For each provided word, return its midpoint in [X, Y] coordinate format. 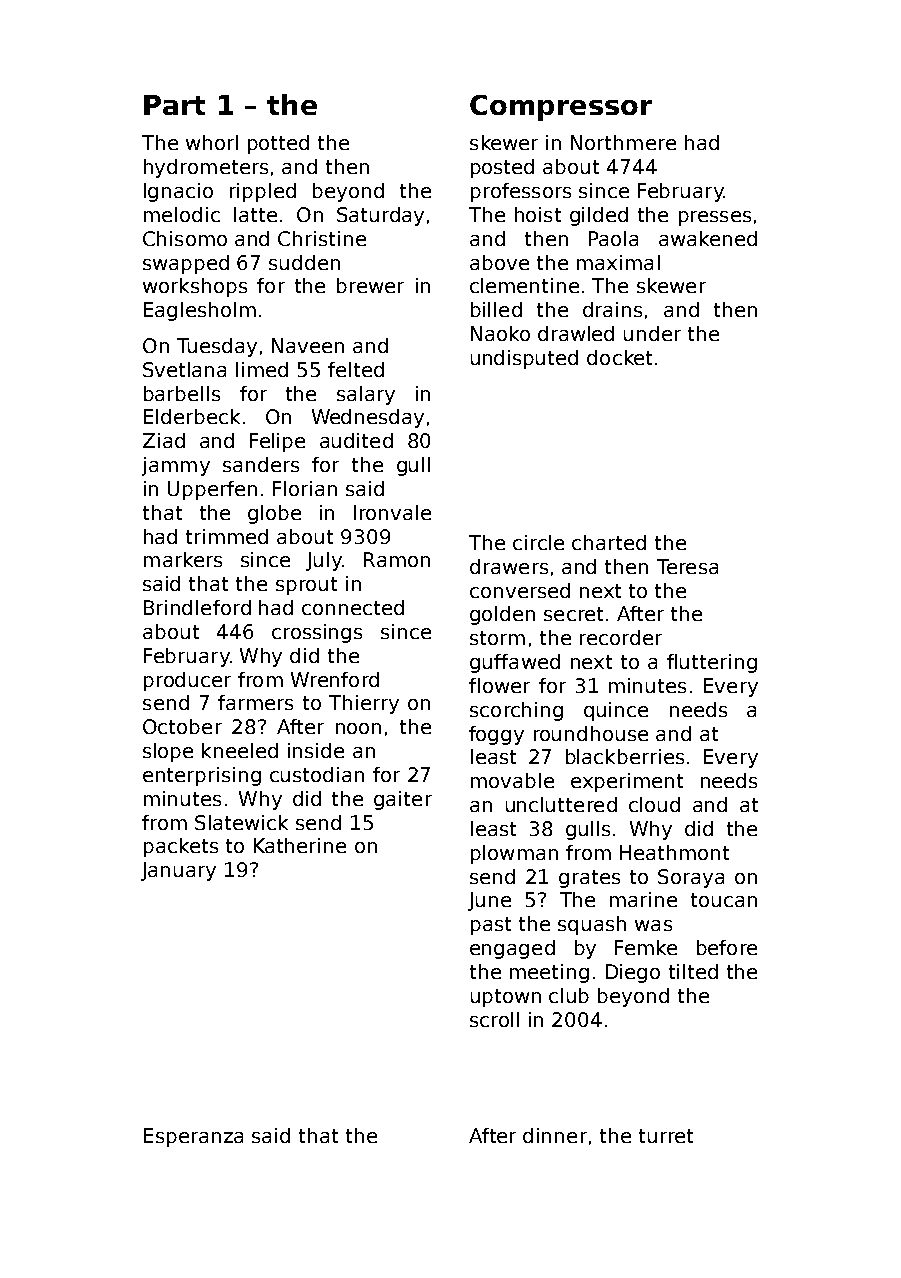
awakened [708, 238]
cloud [654, 804]
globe [274, 514]
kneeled [240, 750]
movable [512, 780]
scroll [494, 1019]
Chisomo [185, 238]
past [491, 926]
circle [538, 542]
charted [609, 542]
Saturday [380, 216]
